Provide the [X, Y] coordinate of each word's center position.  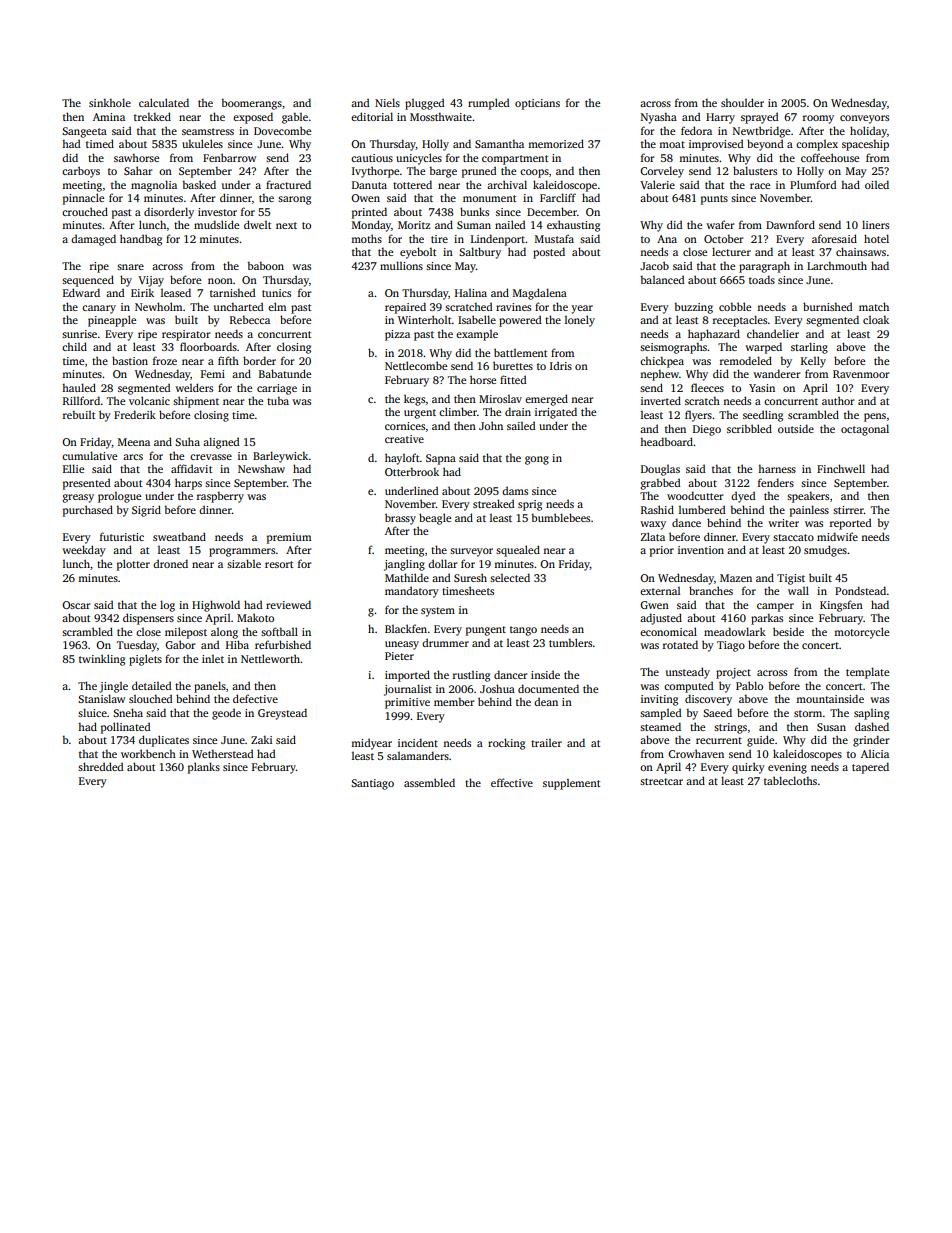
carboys [81, 172]
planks [204, 768]
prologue [119, 497]
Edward [81, 292]
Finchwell [841, 468]
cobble [735, 306]
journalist [408, 690]
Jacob [654, 265]
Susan [831, 727]
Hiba [237, 644]
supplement [571, 784]
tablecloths [790, 780]
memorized [556, 143]
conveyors [864, 119]
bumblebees [561, 517]
